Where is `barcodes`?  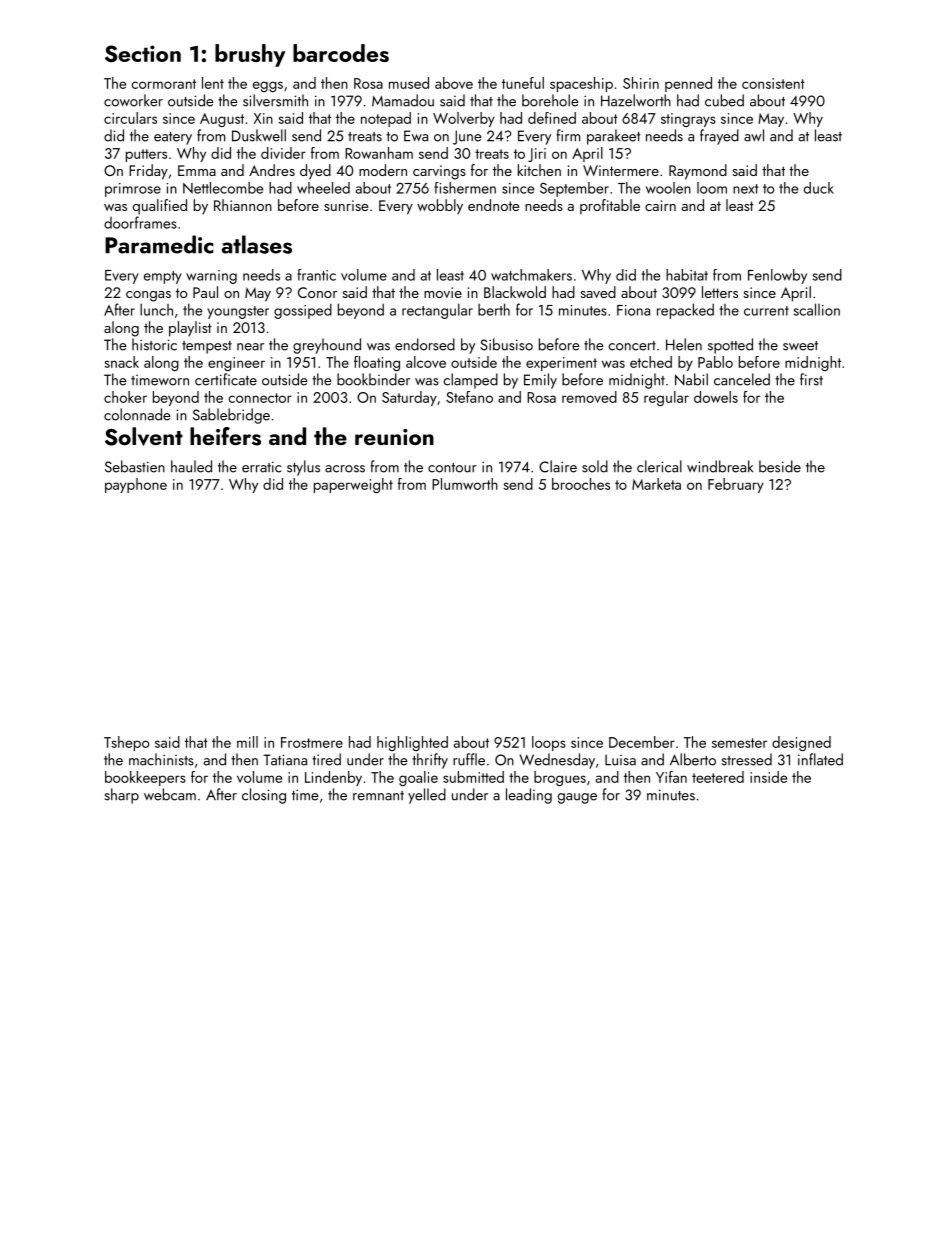
barcodes is located at coordinates (341, 53).
